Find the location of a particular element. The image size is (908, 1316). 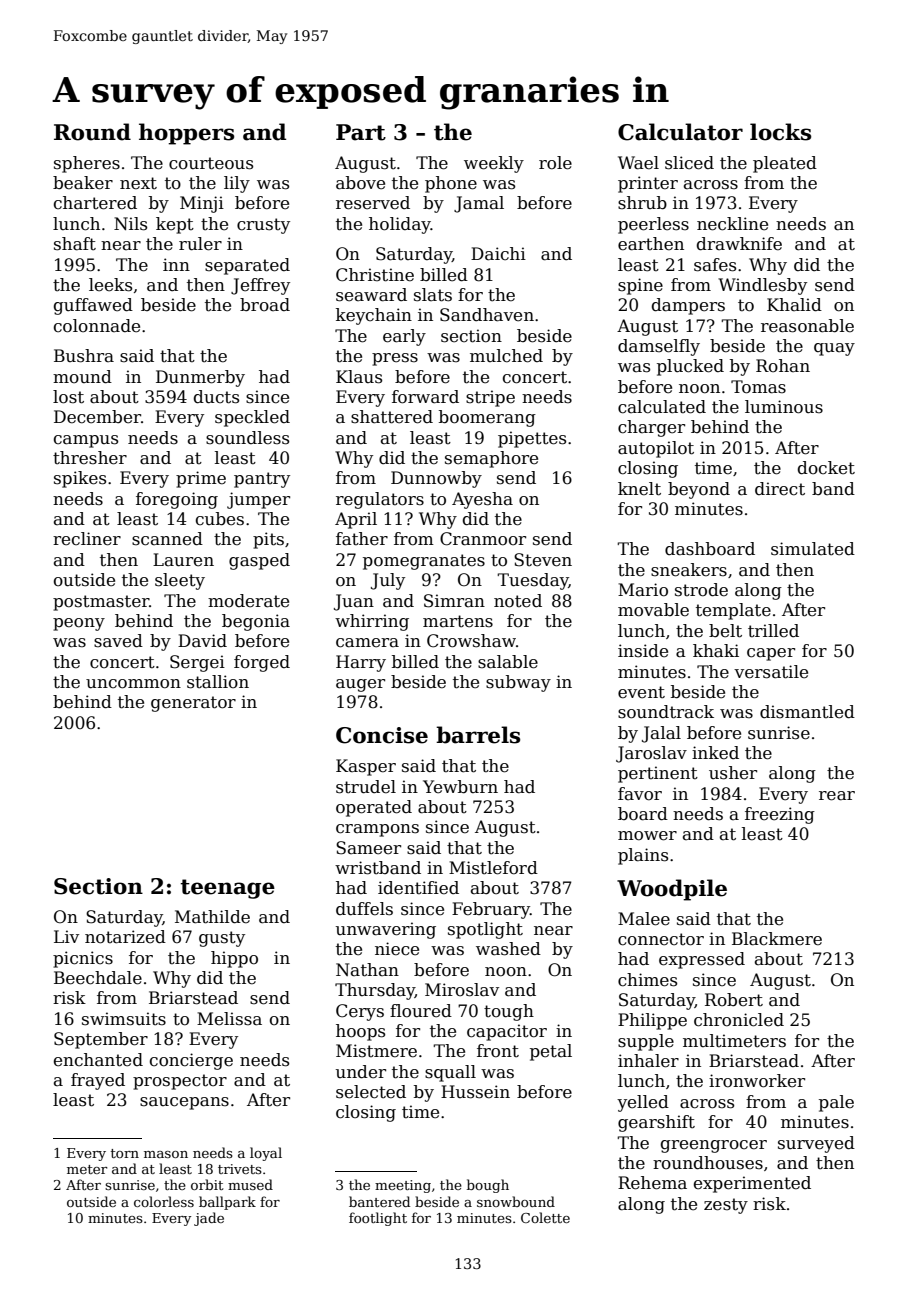

recliner is located at coordinates (87, 539).
